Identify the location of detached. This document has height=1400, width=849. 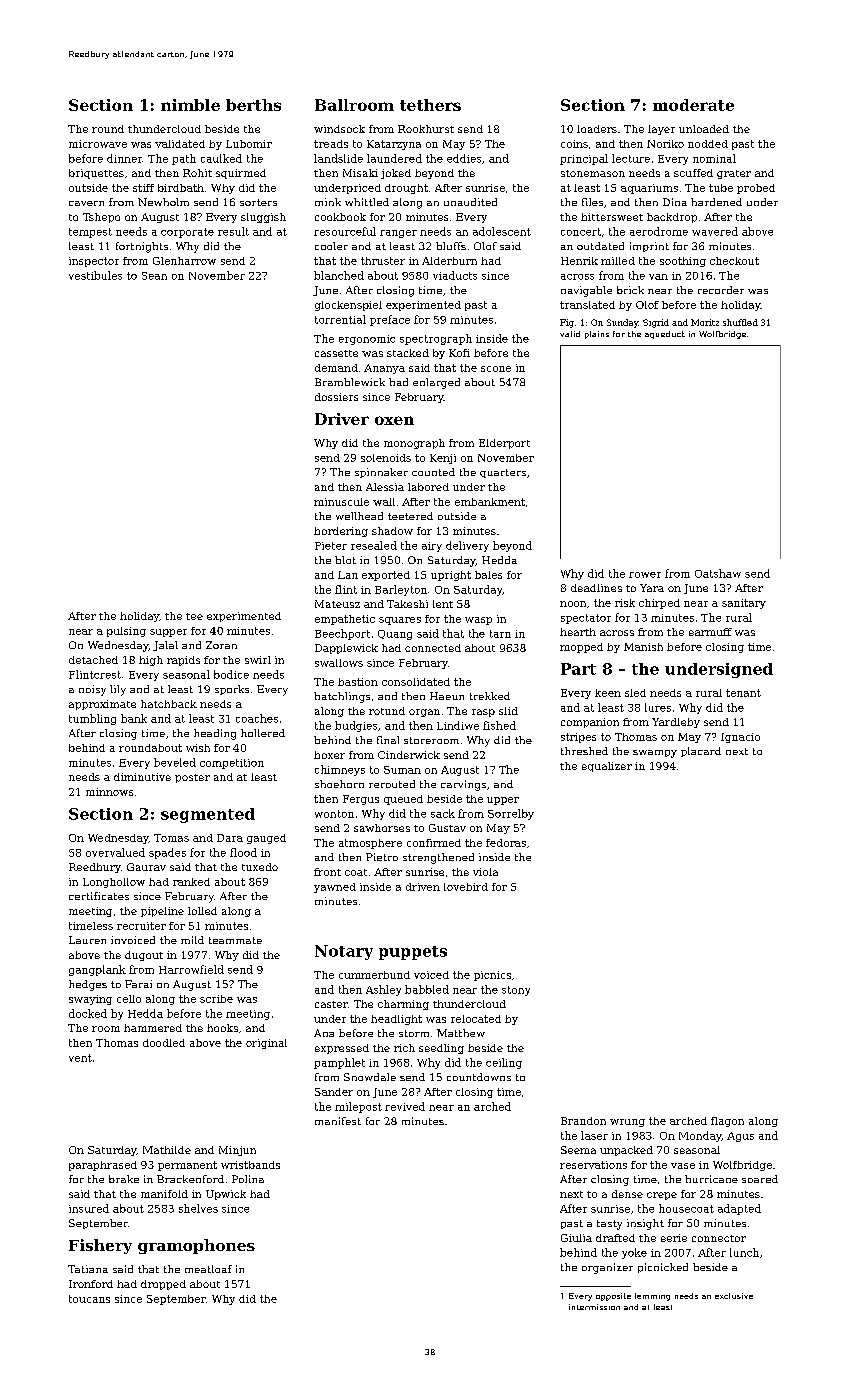
(93, 660).
